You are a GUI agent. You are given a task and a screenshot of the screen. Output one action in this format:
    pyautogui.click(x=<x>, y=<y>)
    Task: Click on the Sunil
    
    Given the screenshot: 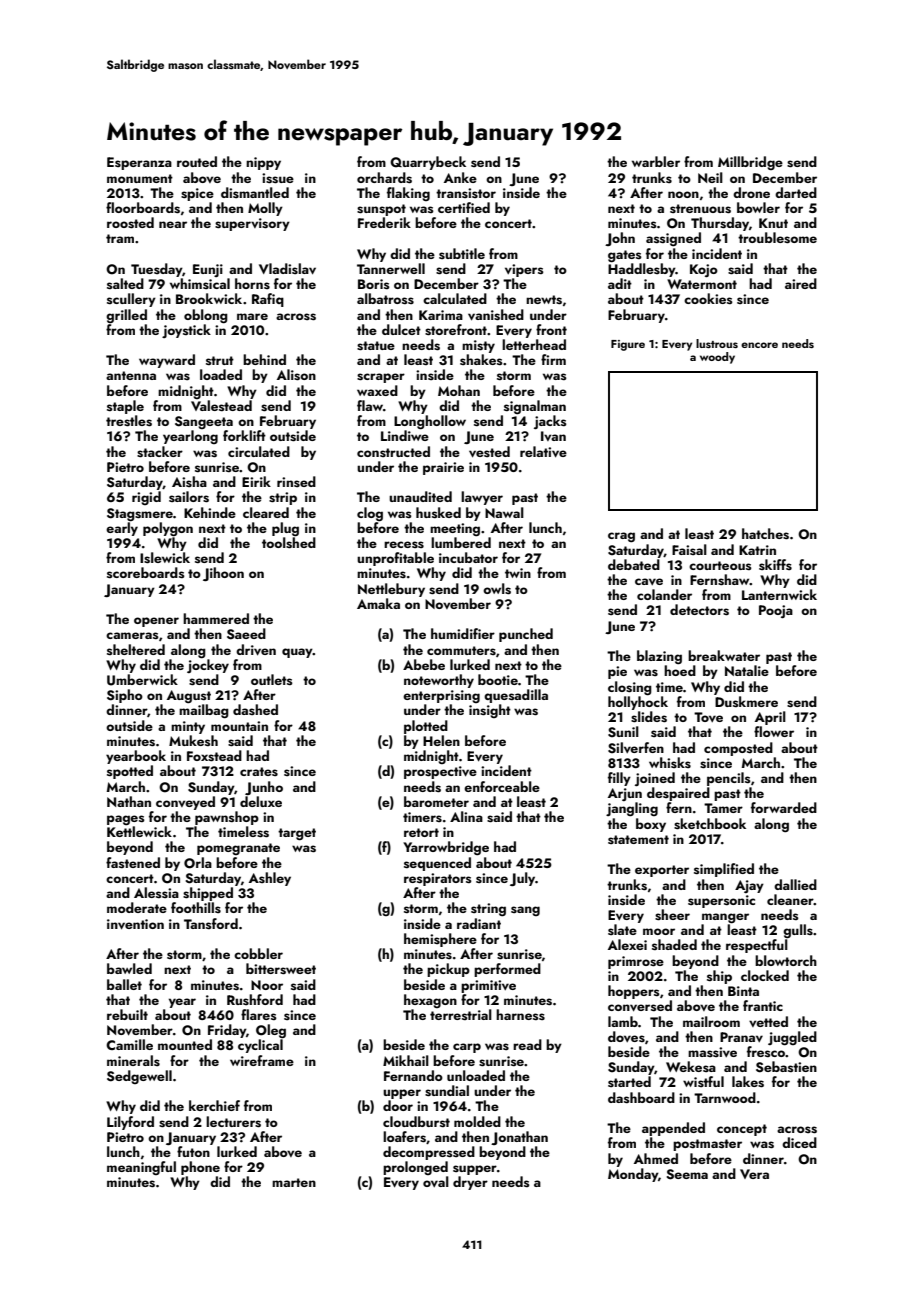 What is the action you would take?
    pyautogui.click(x=623, y=732)
